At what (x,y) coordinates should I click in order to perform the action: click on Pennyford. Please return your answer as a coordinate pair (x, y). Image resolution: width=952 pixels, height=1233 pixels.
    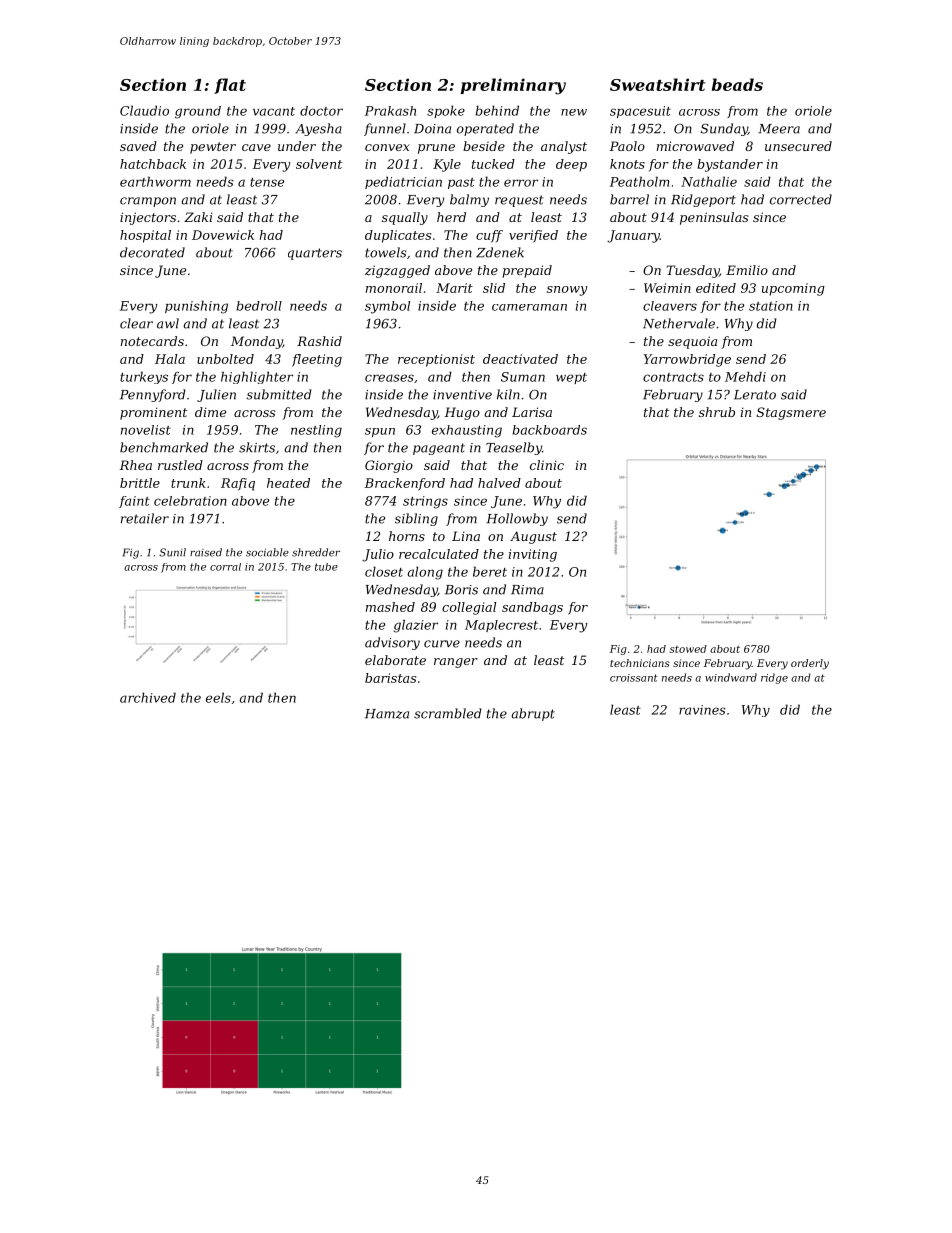
    Looking at the image, I should click on (153, 395).
